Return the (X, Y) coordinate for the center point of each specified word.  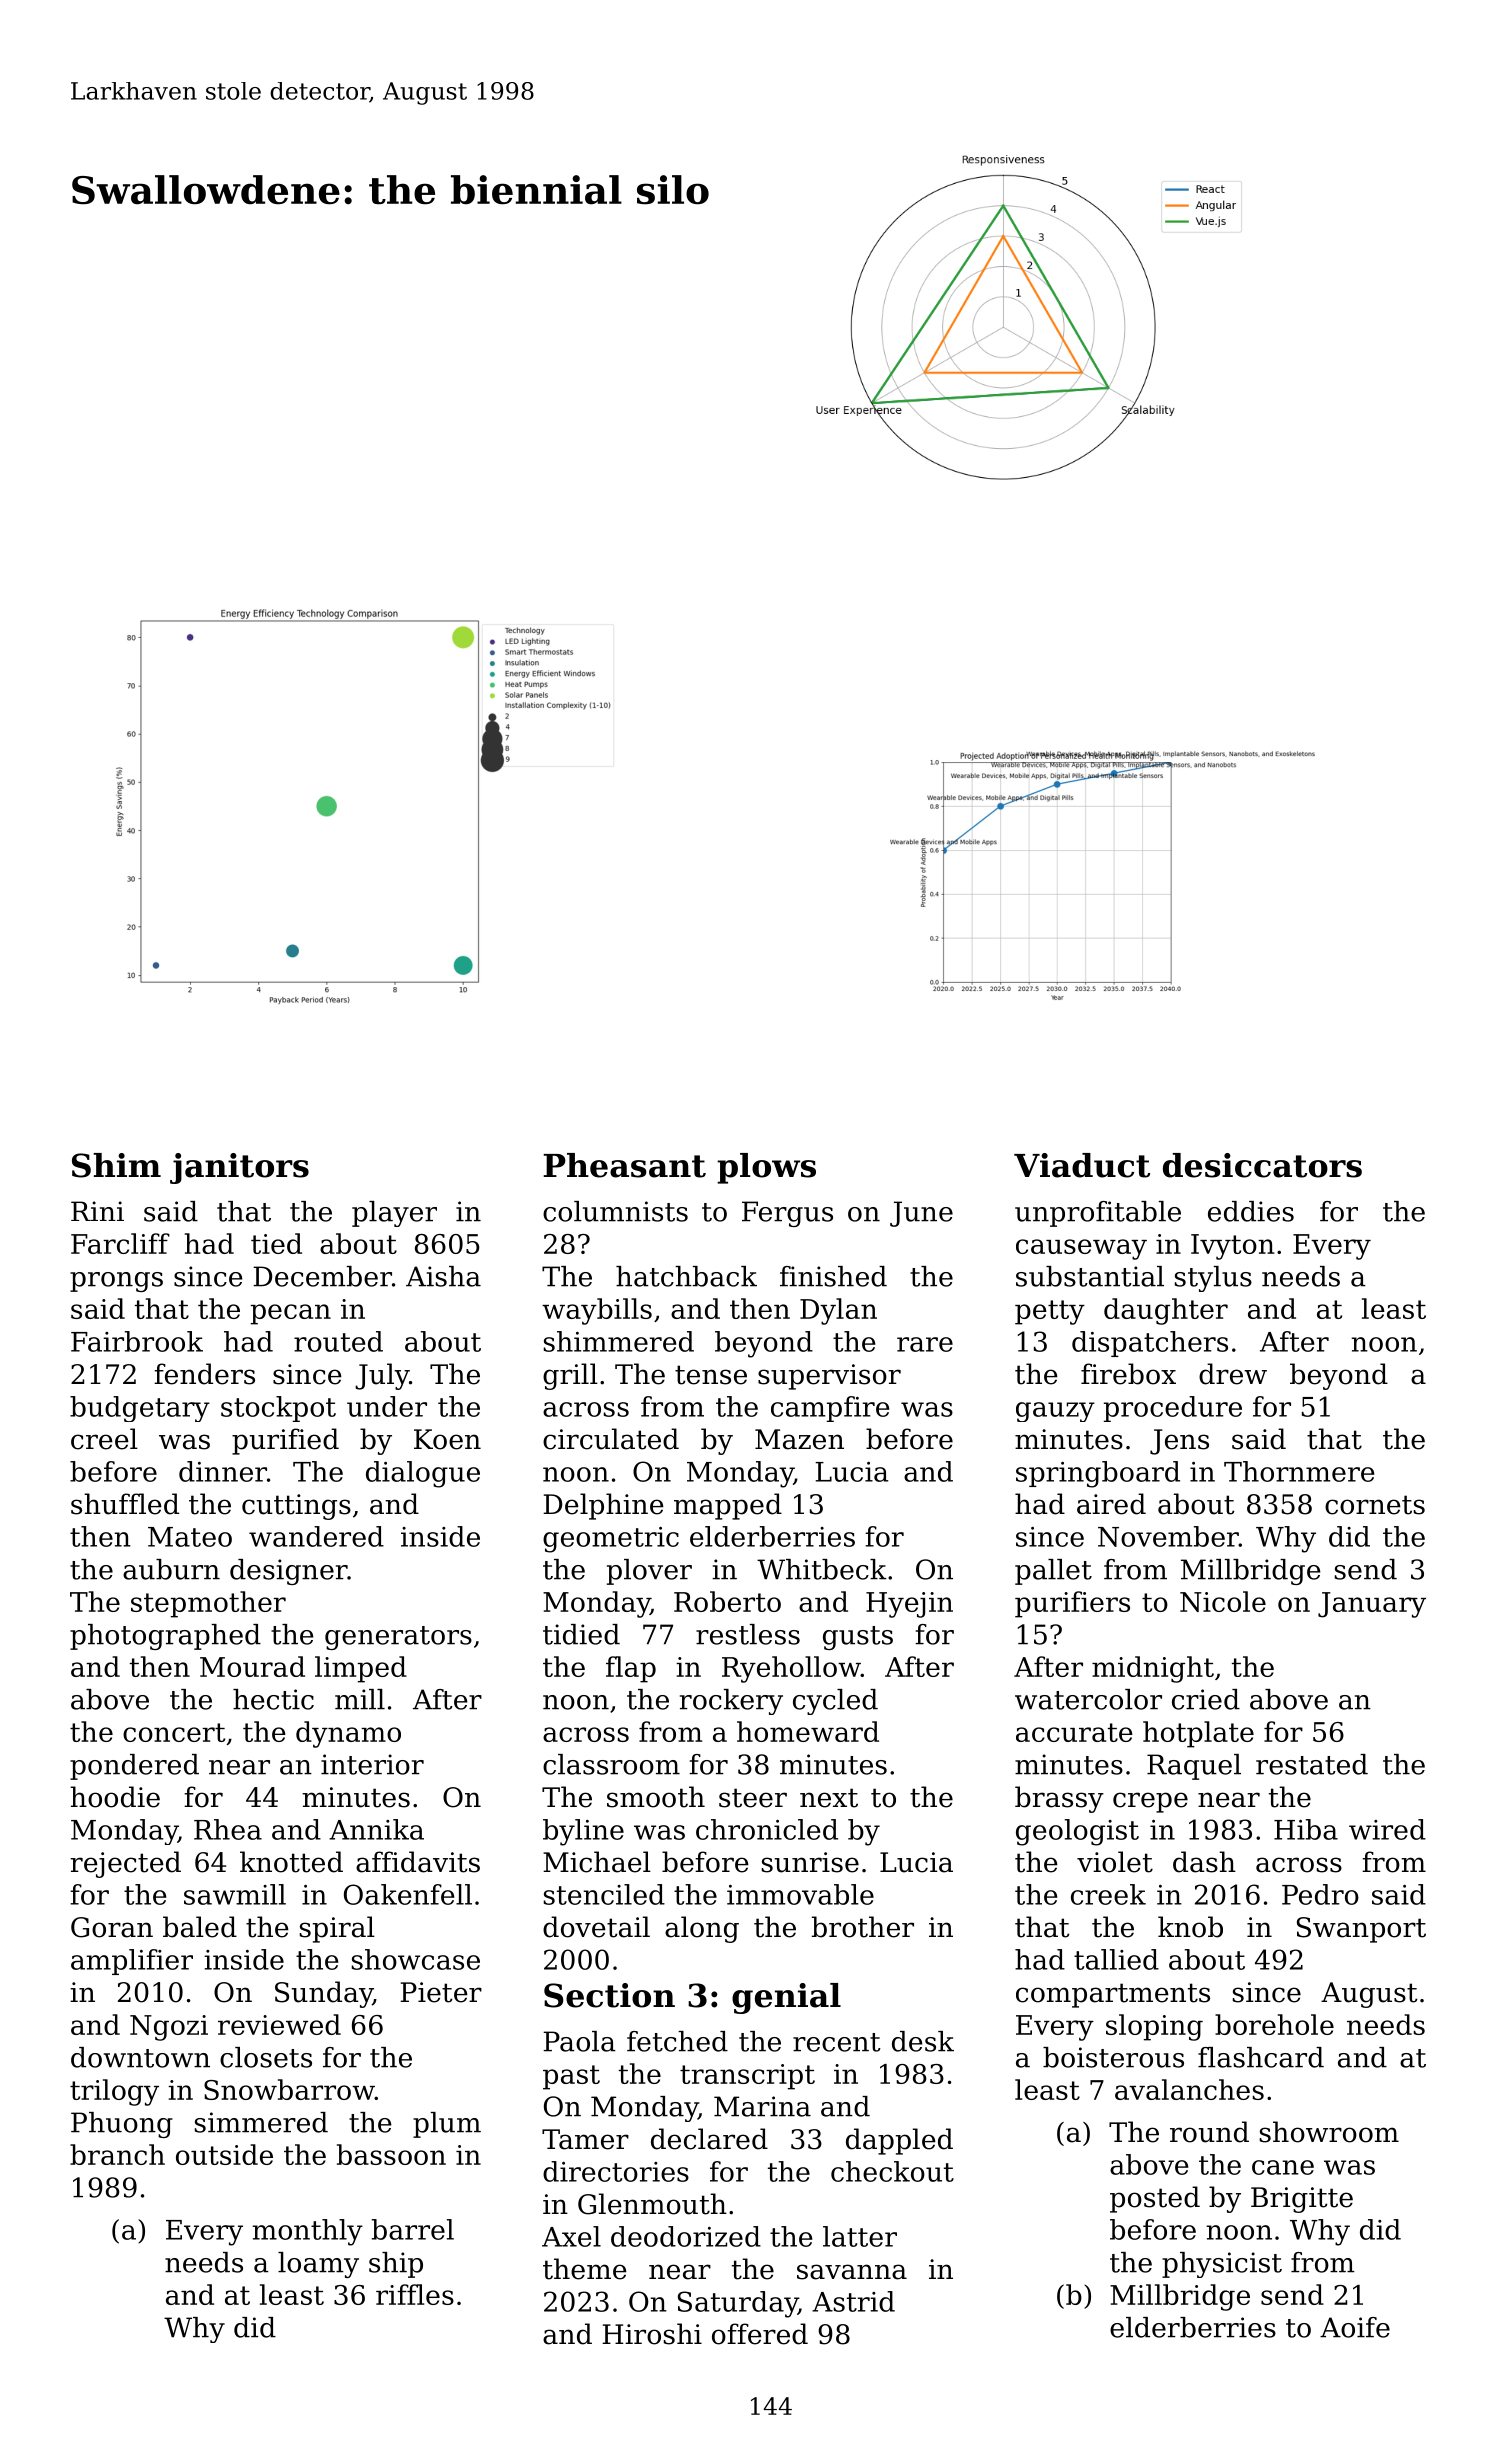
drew (1233, 1374)
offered (760, 2334)
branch (117, 2154)
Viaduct (1082, 1165)
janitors (239, 1168)
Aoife (1355, 2327)
